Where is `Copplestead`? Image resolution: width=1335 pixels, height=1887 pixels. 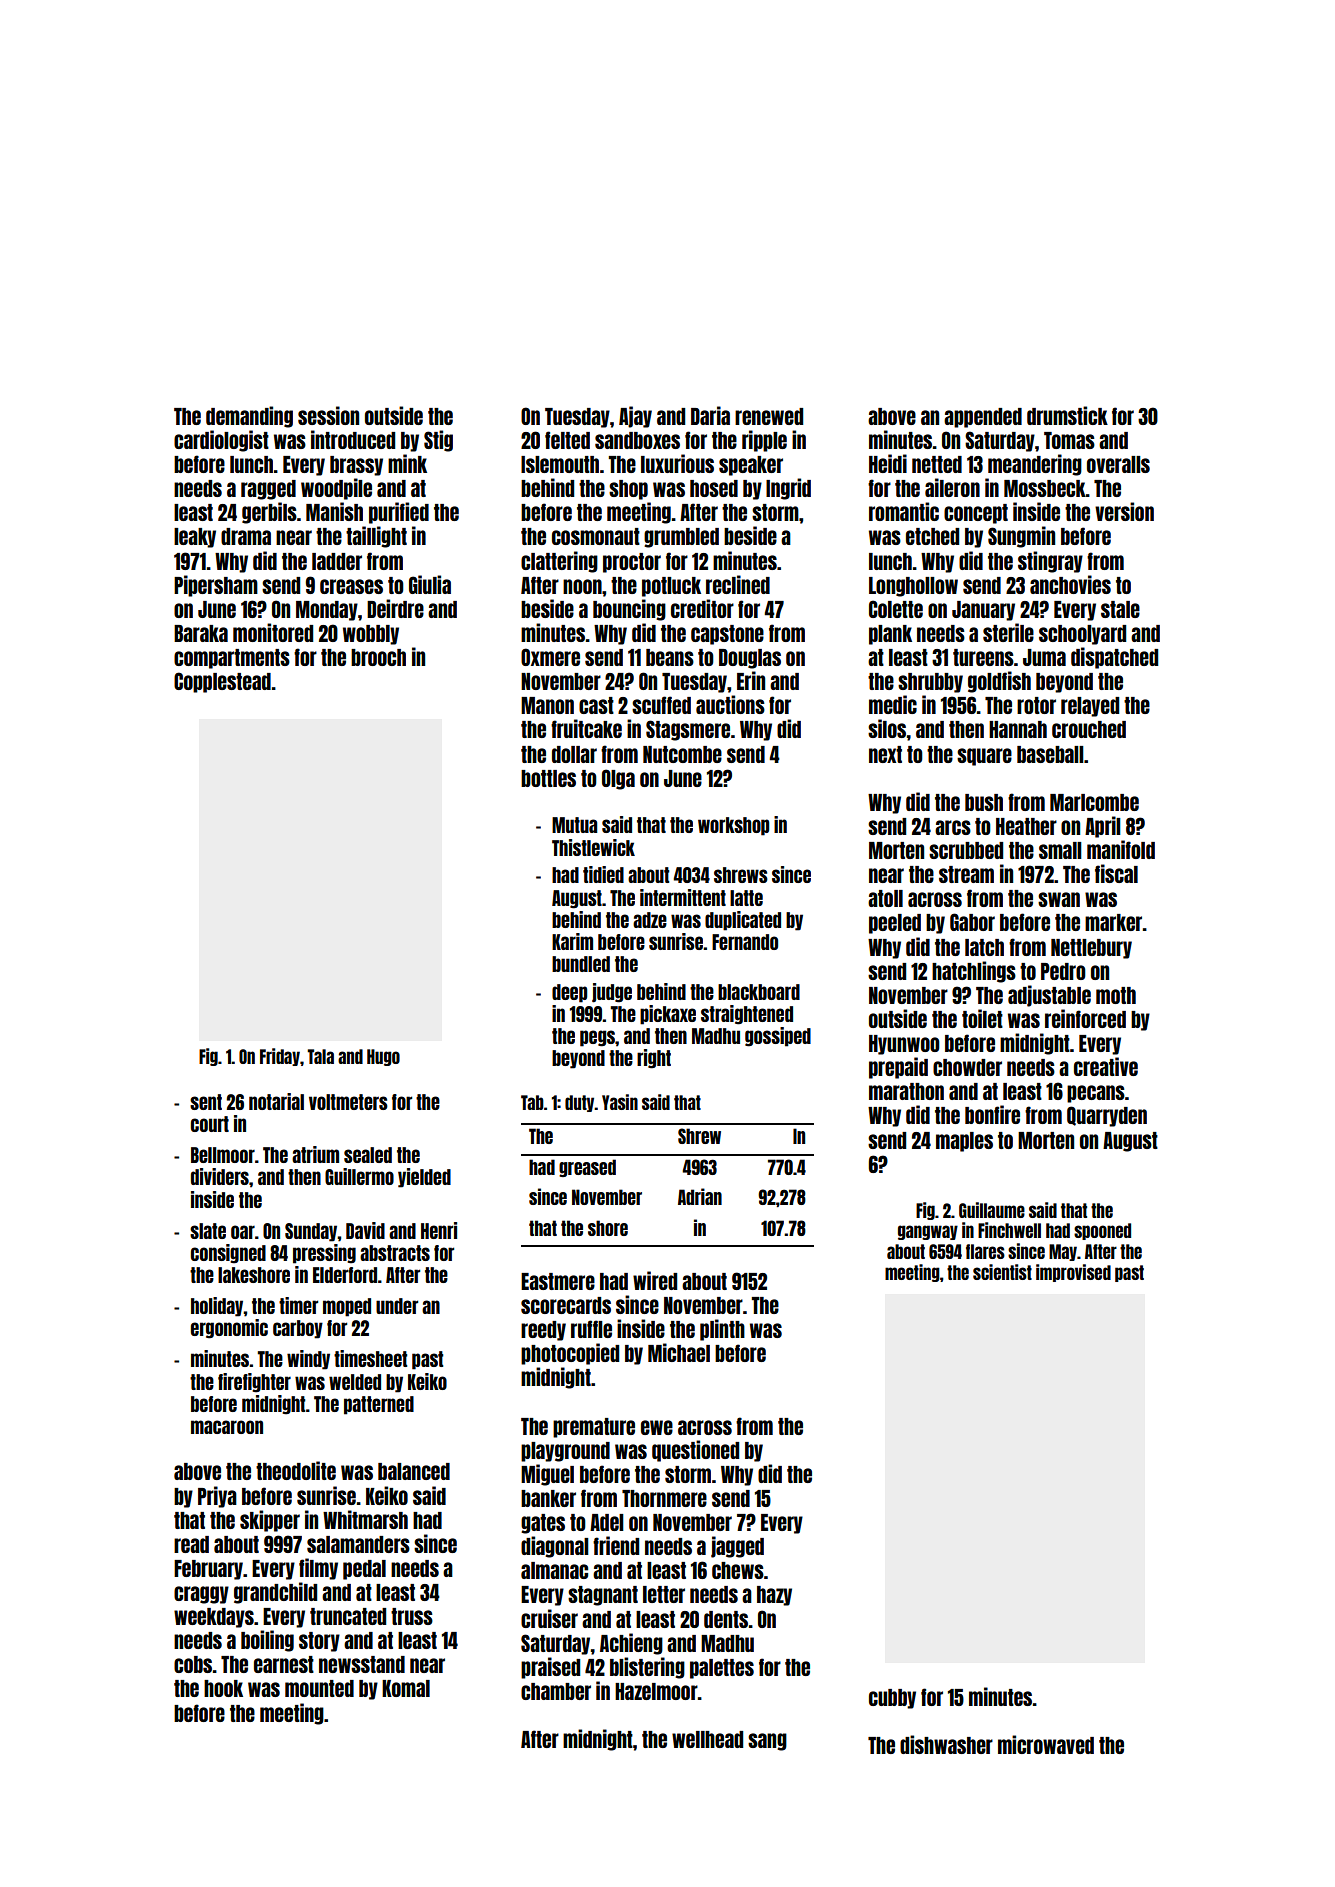 Copplestead is located at coordinates (222, 682).
